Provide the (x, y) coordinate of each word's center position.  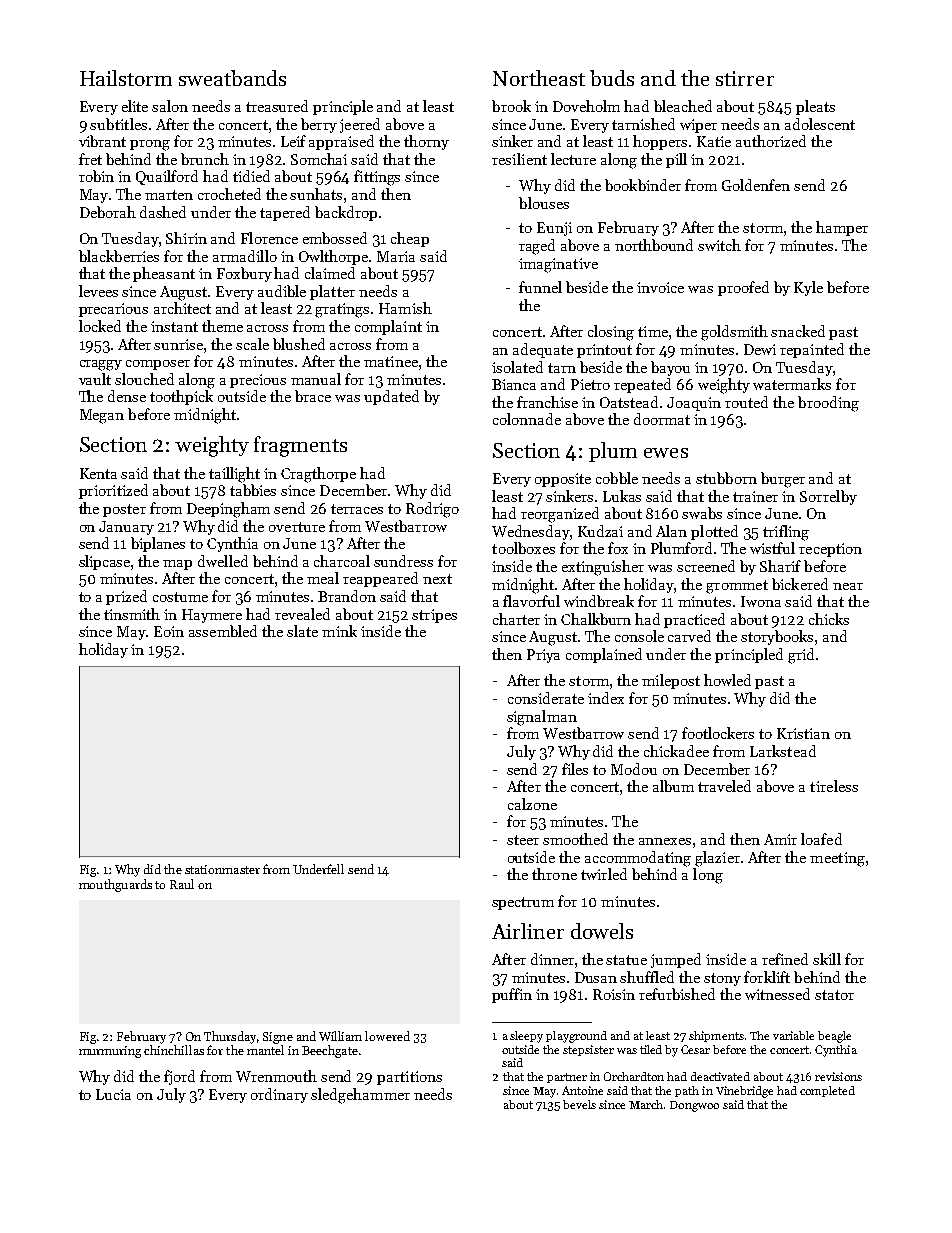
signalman (542, 718)
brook (511, 106)
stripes (434, 616)
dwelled (223, 561)
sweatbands (232, 78)
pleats (815, 107)
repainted (812, 350)
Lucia (113, 1094)
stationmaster (222, 869)
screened (706, 566)
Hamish (405, 308)
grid (801, 656)
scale (252, 344)
